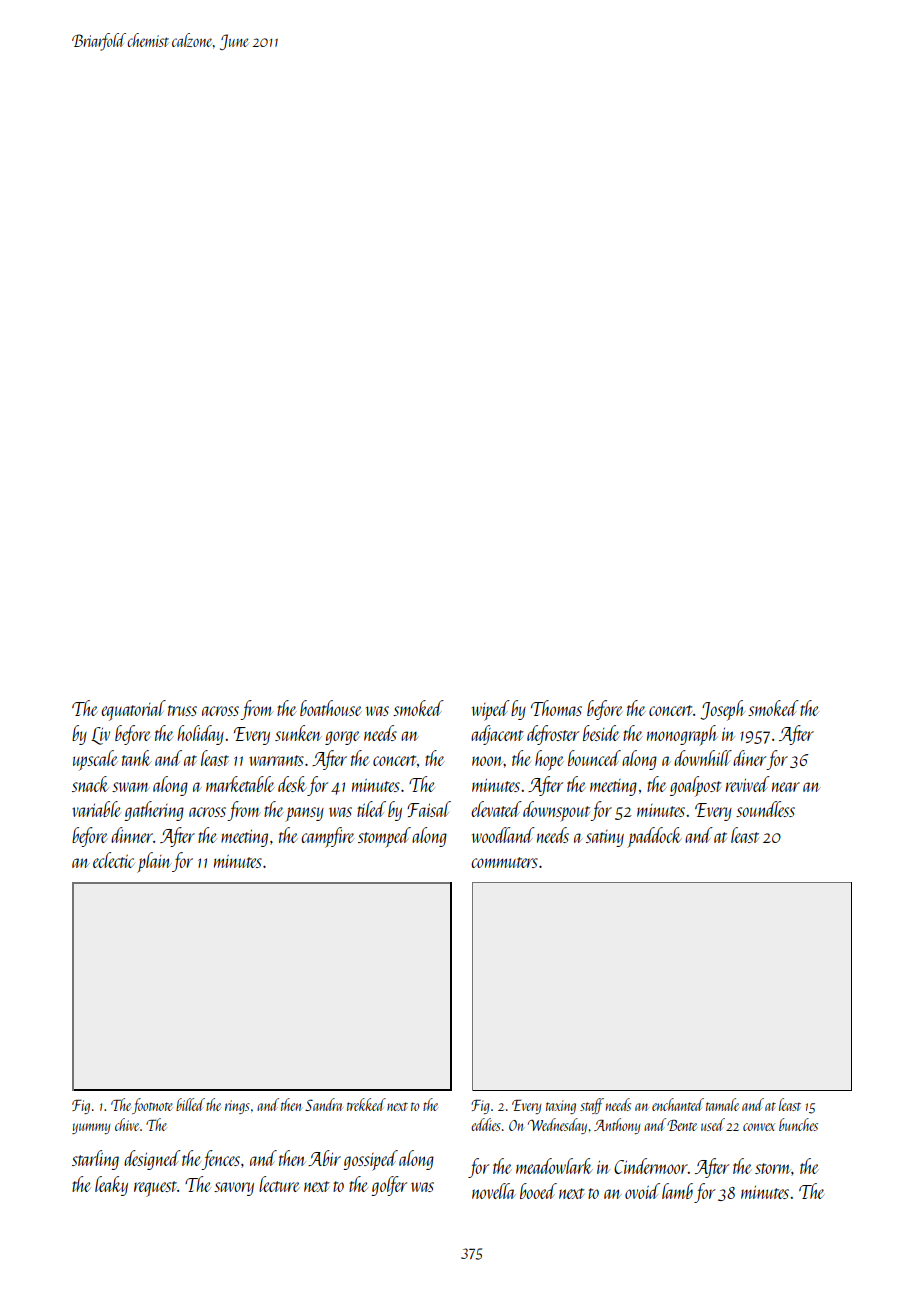 The image size is (924, 1308). Describe the element at coordinates (190, 1104) in the image. I see `billed` at that location.
